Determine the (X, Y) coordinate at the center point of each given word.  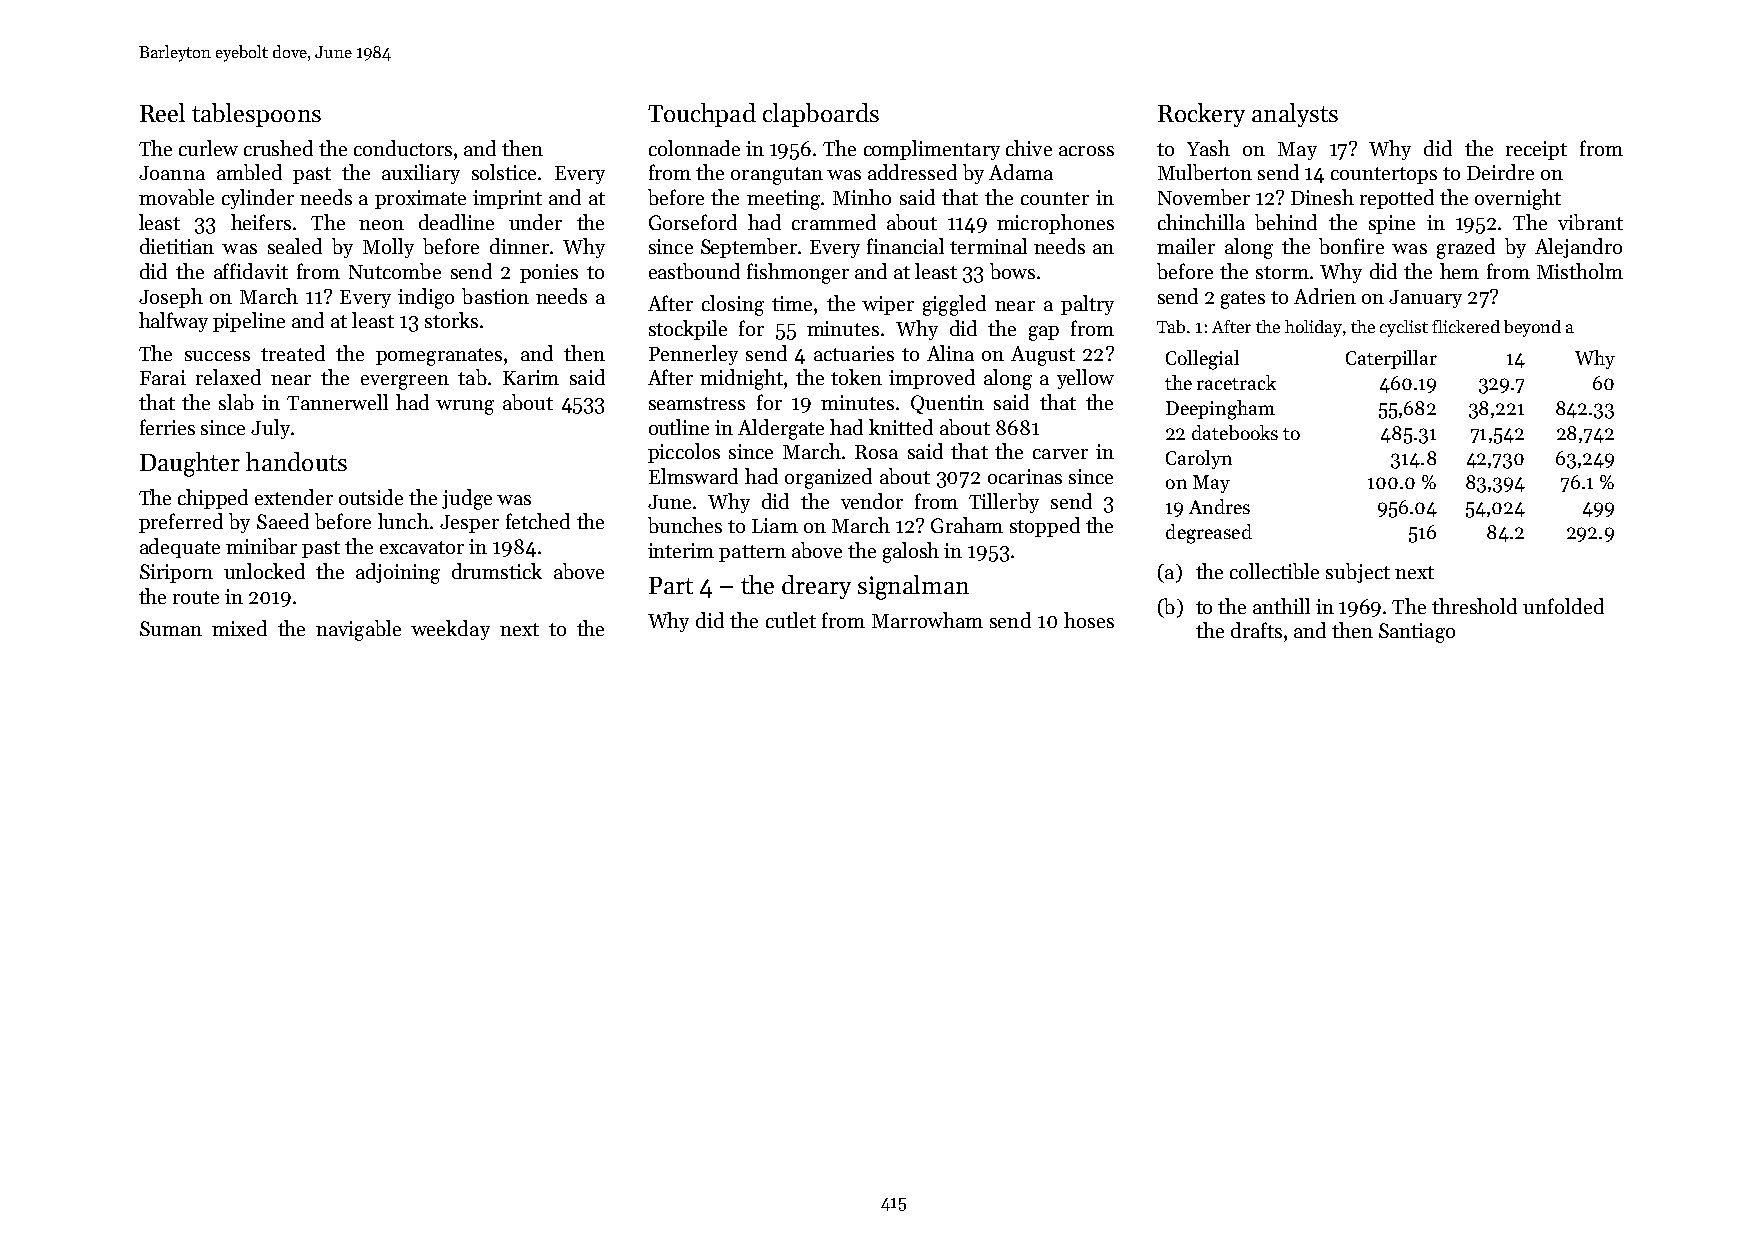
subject (1358, 573)
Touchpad (702, 115)
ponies (549, 273)
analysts (1295, 115)
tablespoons (256, 115)
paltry (1087, 305)
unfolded (1563, 606)
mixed (239, 628)
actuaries (854, 353)
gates (1243, 300)
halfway (173, 322)
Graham (967, 525)
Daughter (190, 464)
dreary (816, 587)
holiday (1313, 328)
